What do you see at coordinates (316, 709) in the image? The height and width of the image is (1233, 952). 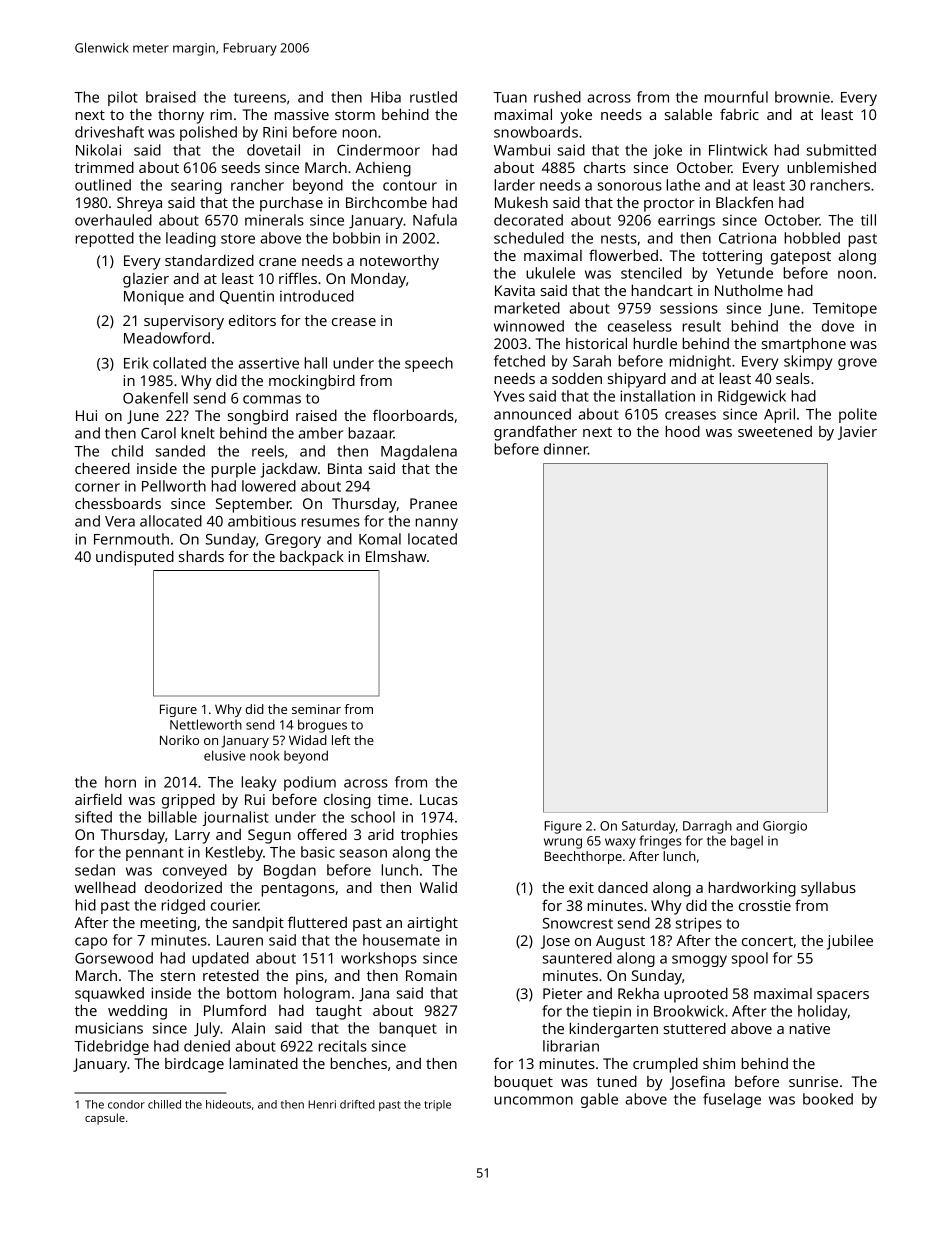 I see `seminar` at bounding box center [316, 709].
